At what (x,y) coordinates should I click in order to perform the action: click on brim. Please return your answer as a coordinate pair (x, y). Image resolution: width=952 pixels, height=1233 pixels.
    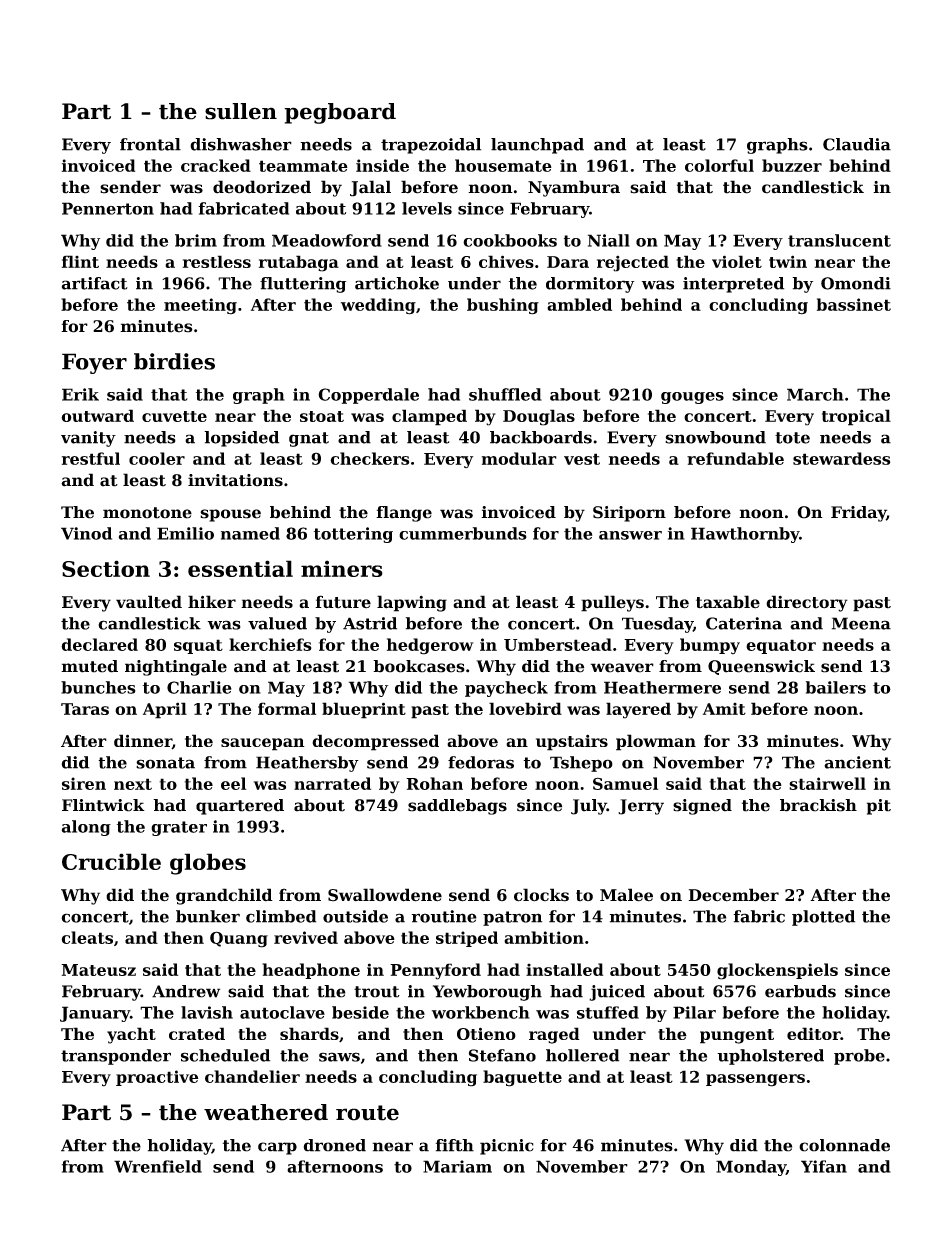
    Looking at the image, I should click on (196, 240).
